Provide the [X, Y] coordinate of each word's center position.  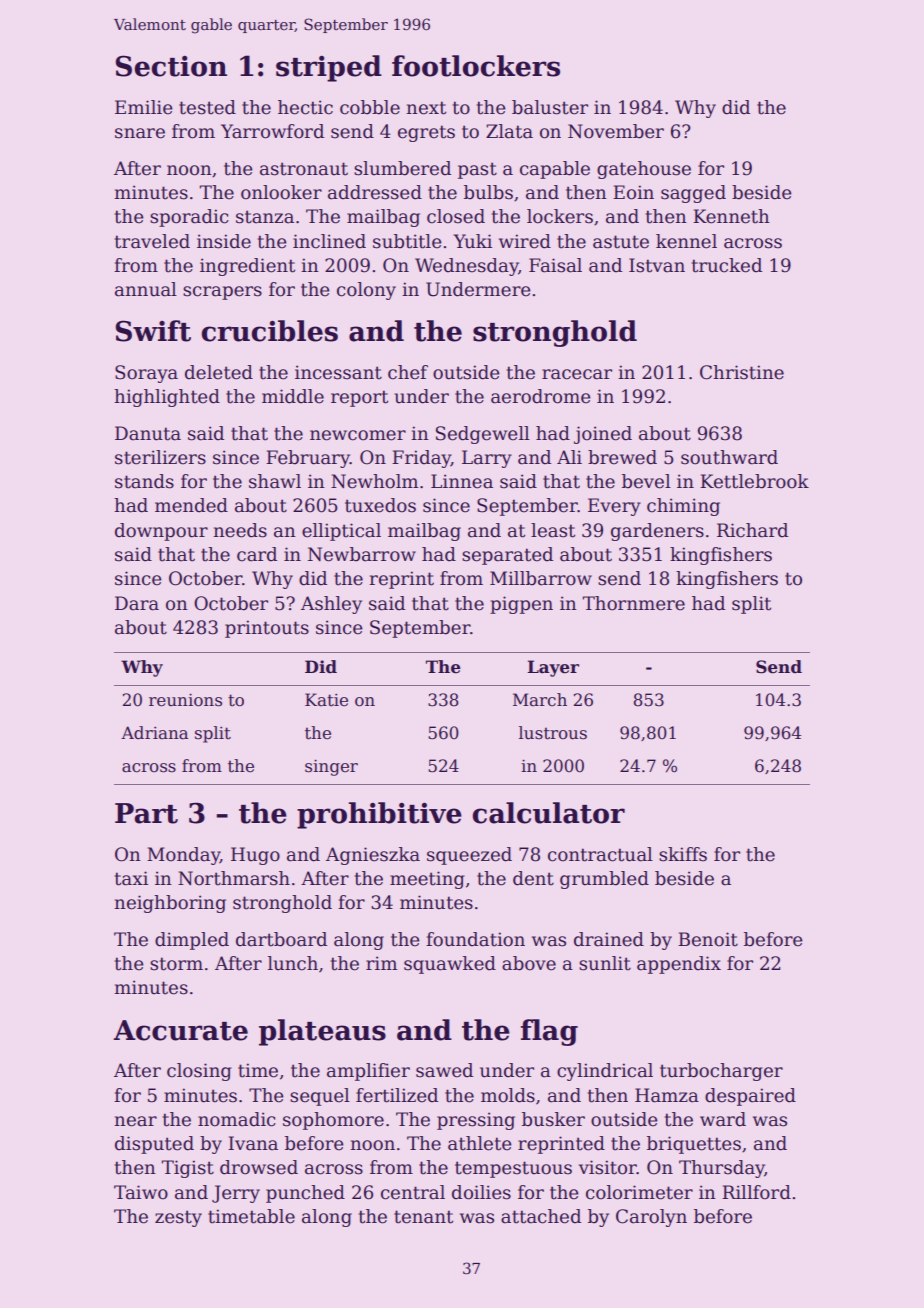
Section [171, 66]
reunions [185, 700]
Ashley [331, 605]
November [616, 131]
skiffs [683, 854]
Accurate [180, 1030]
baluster [550, 107]
